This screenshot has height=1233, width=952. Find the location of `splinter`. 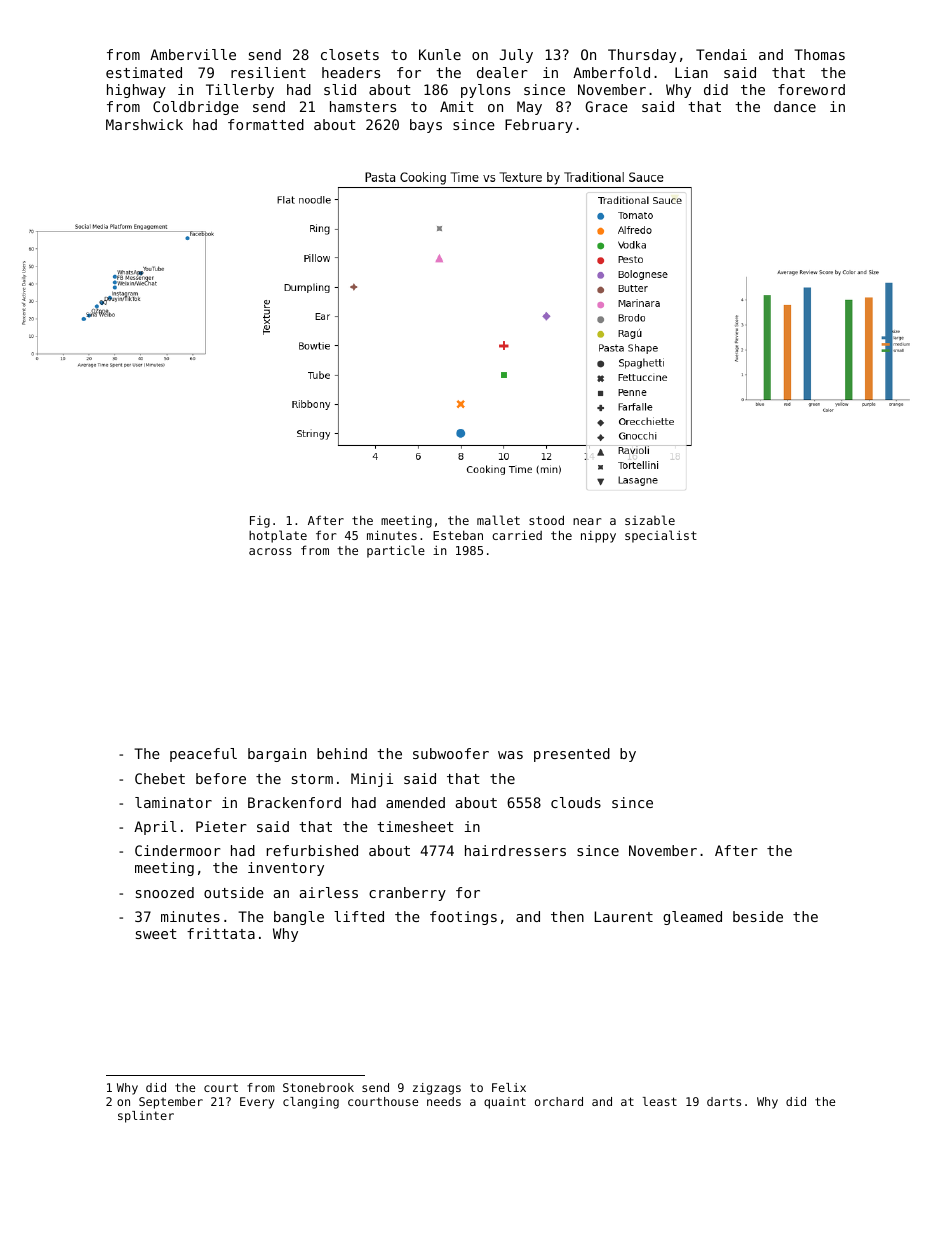

splinter is located at coordinates (146, 1117).
